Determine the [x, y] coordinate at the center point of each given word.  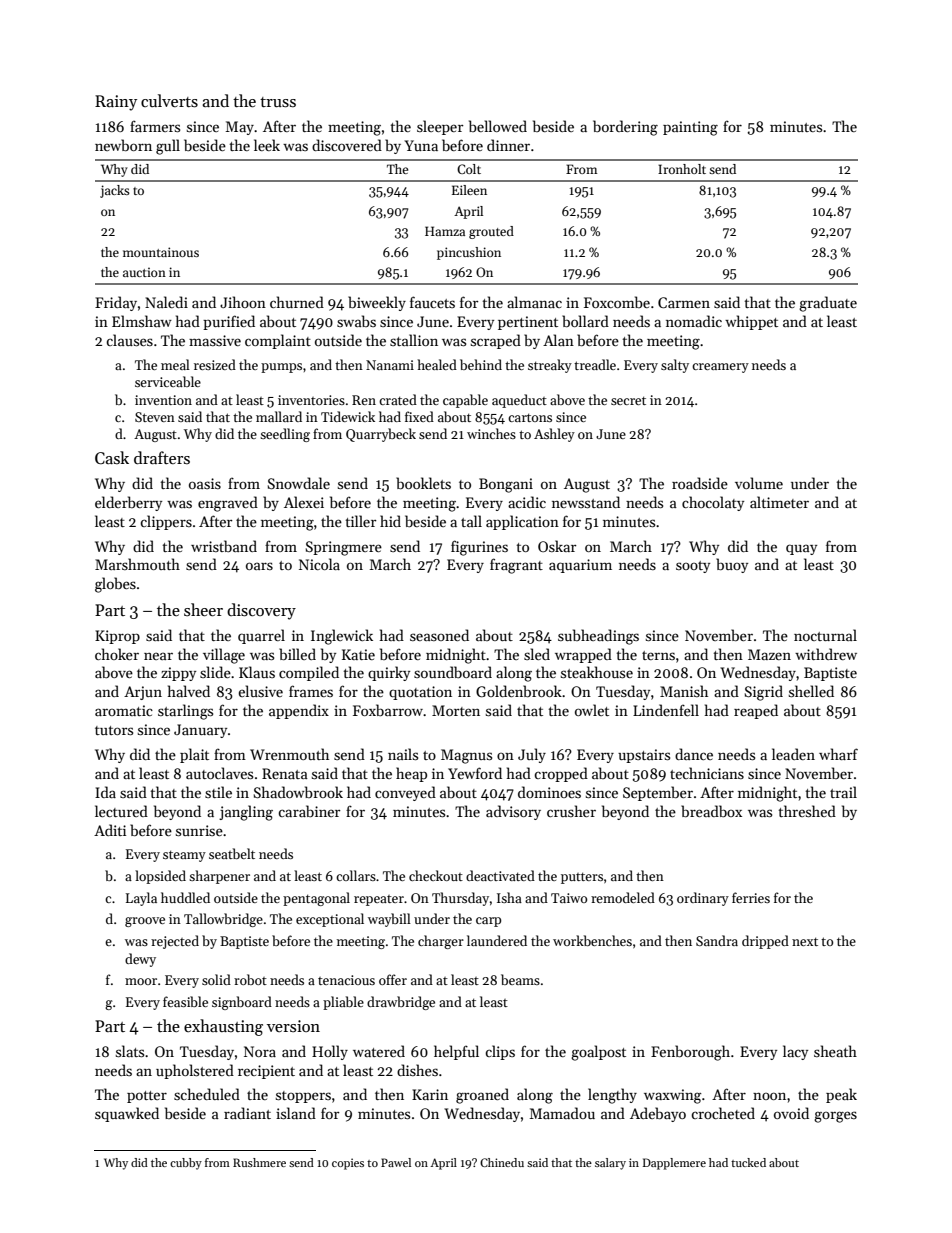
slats [130, 1051]
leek [267, 145]
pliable [343, 1003]
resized [215, 364]
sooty [693, 567]
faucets [432, 302]
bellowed [498, 126]
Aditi [110, 830]
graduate [828, 304]
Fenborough [690, 1053]
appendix [299, 711]
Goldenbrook [519, 691]
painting [690, 128]
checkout [436, 875]
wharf [838, 754]
